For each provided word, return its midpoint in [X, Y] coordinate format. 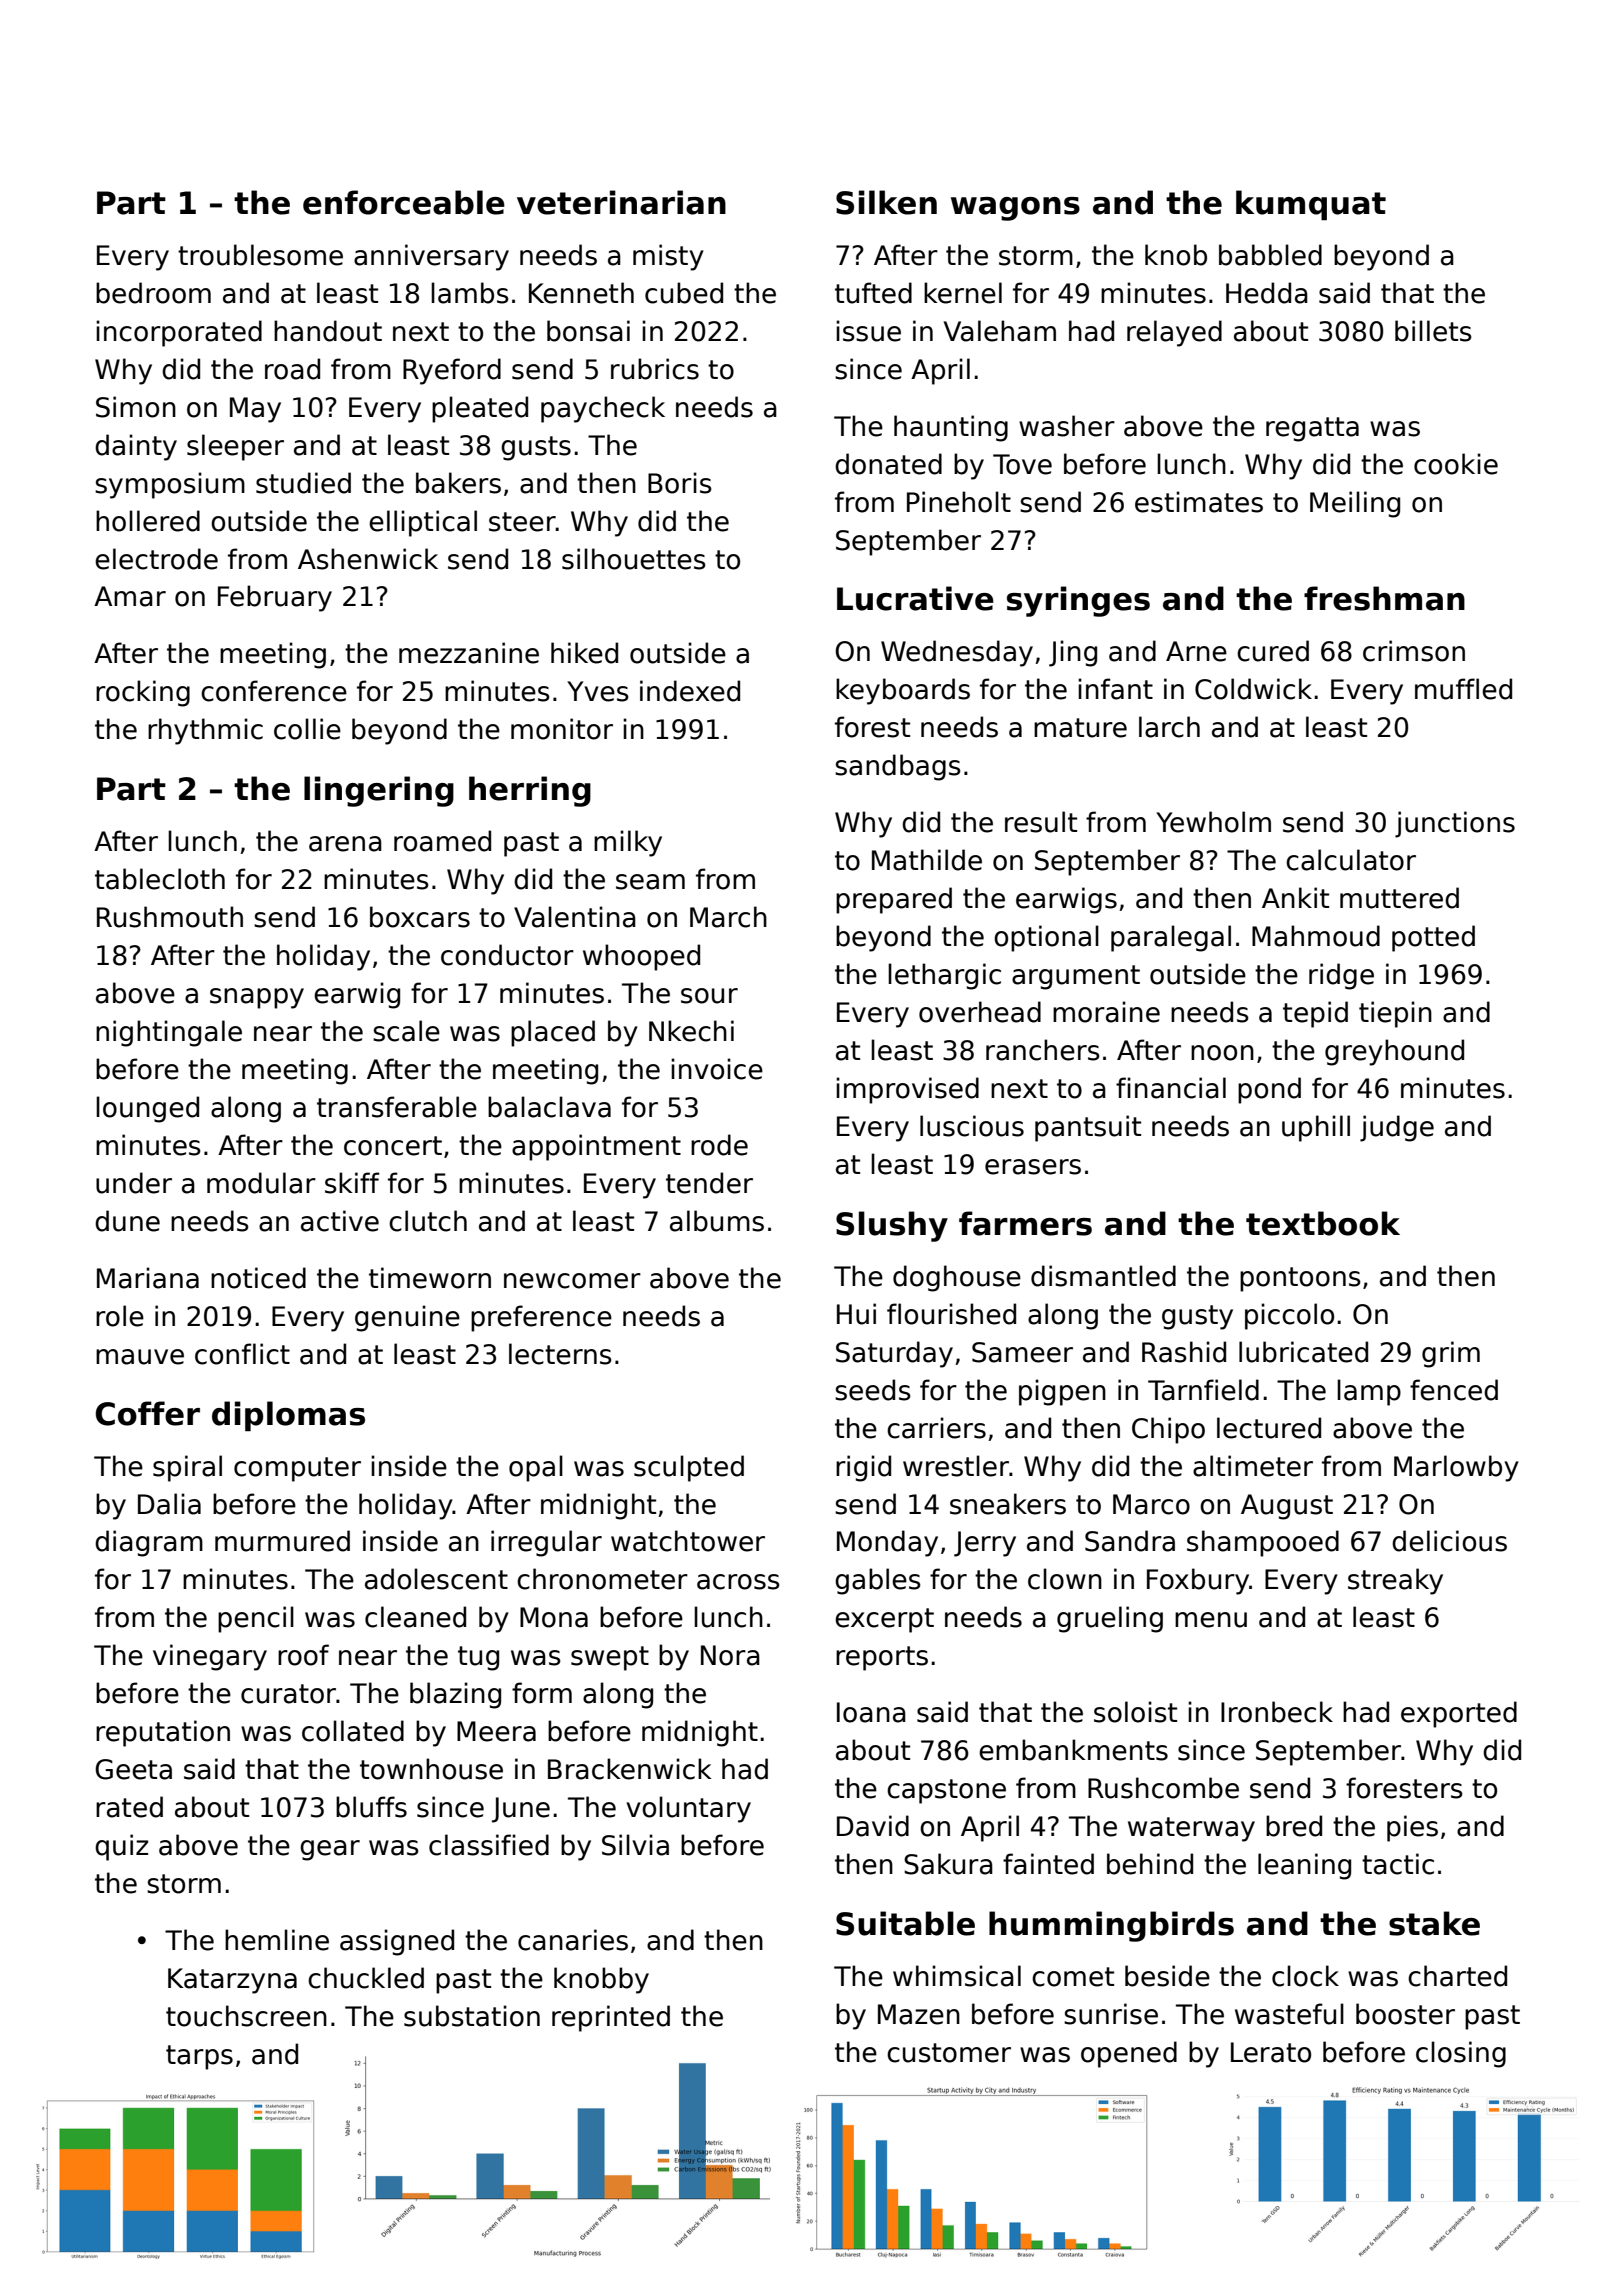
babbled [1270, 255]
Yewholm [1213, 822]
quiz [121, 1847]
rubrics [655, 369]
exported [1459, 1714]
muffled [1463, 689]
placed [553, 1033]
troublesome [260, 255]
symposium [170, 485]
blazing [455, 1695]
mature [1080, 728]
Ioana [871, 1712]
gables [878, 1581]
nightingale [169, 1033]
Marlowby [1456, 1468]
